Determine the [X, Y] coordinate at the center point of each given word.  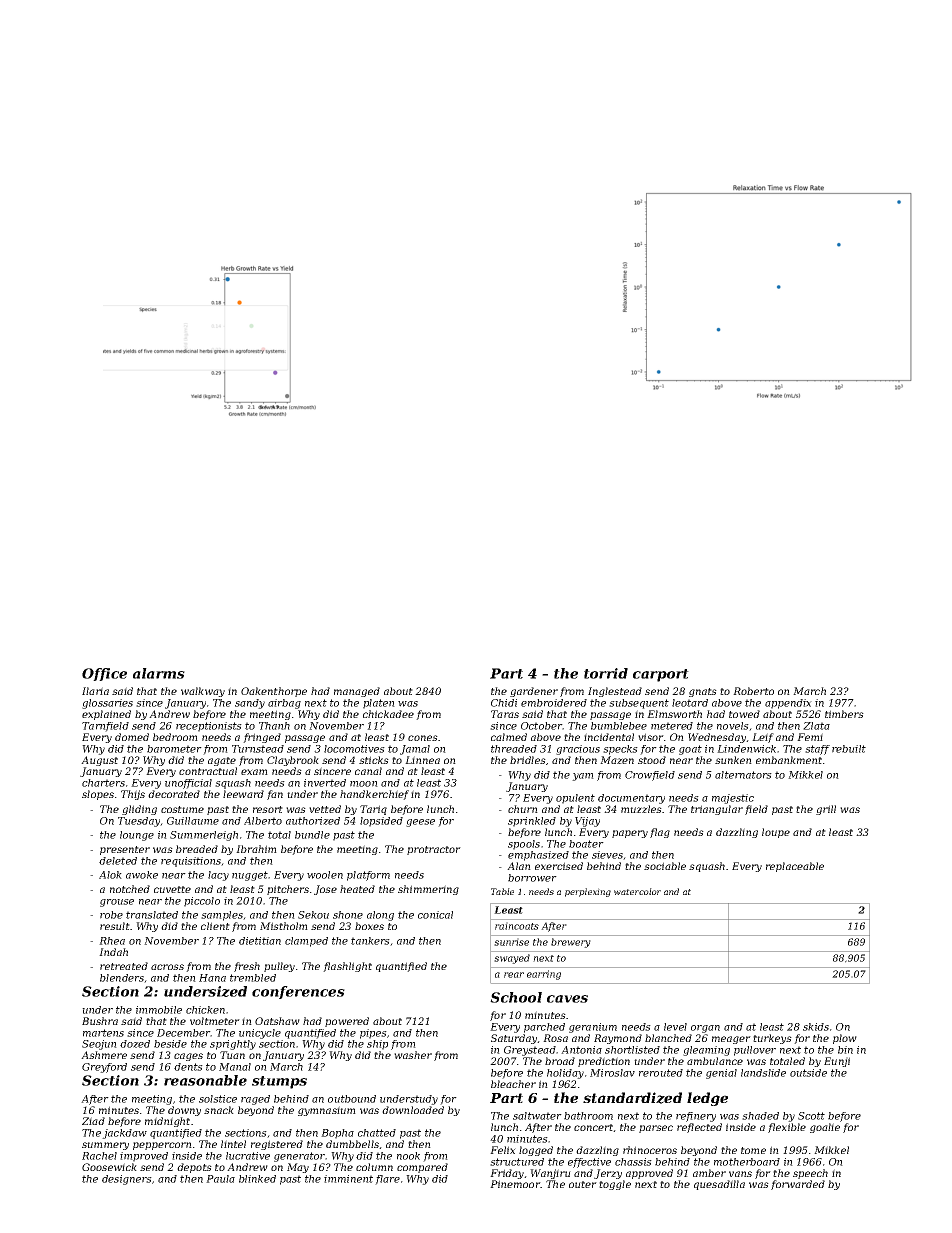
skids [816, 1027]
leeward [243, 794]
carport [661, 675]
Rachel [99, 1156]
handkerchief [374, 795]
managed [357, 692]
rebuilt [849, 749]
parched [544, 1028]
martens [103, 1033]
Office [104, 674]
